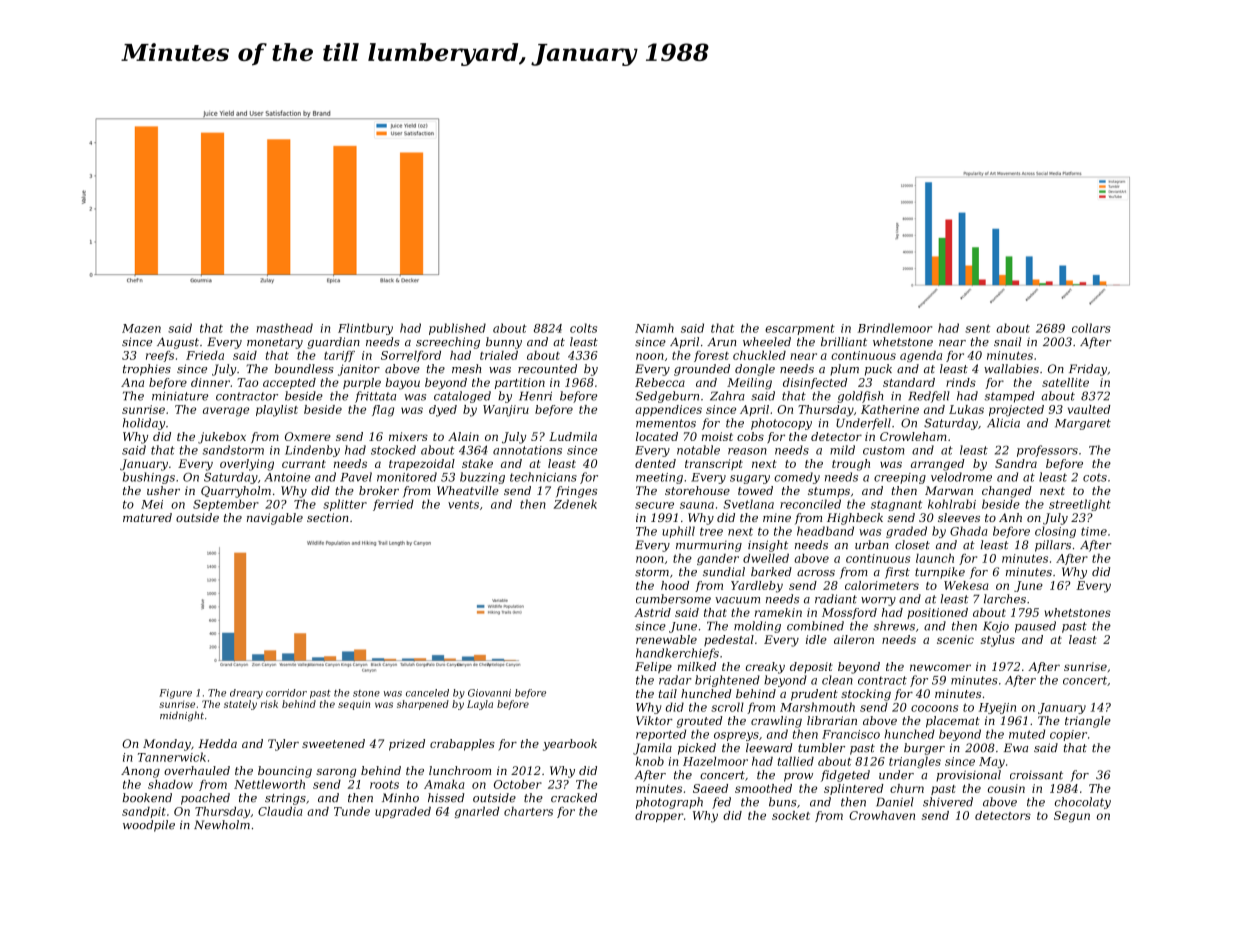 This screenshot has width=1233, height=952. What do you see at coordinates (1091, 328) in the screenshot?
I see `collars` at bounding box center [1091, 328].
